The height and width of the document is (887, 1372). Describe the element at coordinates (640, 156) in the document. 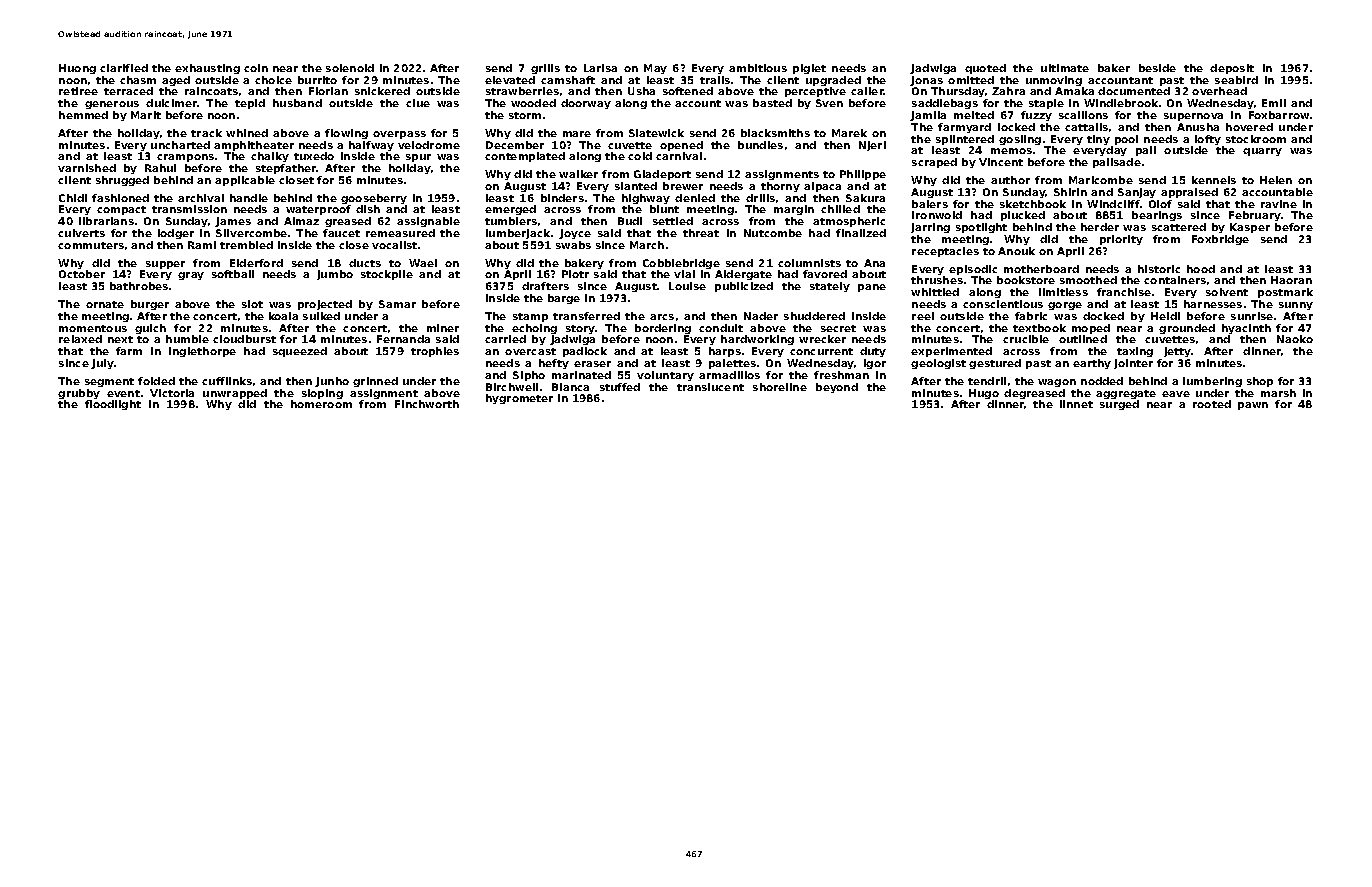

I see `cold` at that location.
